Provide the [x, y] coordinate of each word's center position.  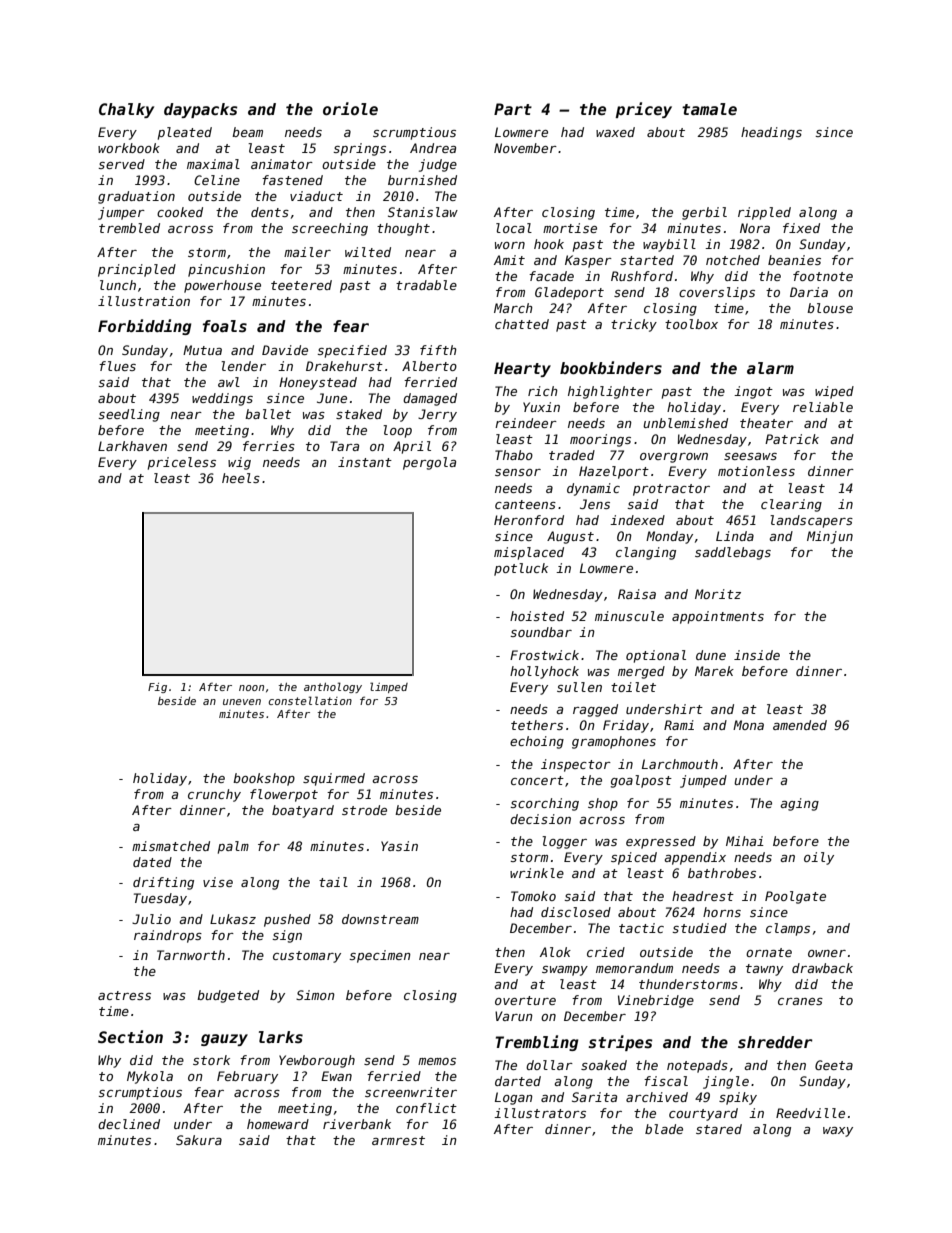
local [514, 228]
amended [800, 725]
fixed [801, 228]
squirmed [334, 779]
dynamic [593, 489]
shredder [775, 1042]
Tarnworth [191, 955]
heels [241, 478]
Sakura [199, 1140]
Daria [809, 292]
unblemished [685, 423]
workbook [129, 148]
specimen [380, 956]
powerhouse [222, 286]
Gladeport [569, 293]
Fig [157, 688]
